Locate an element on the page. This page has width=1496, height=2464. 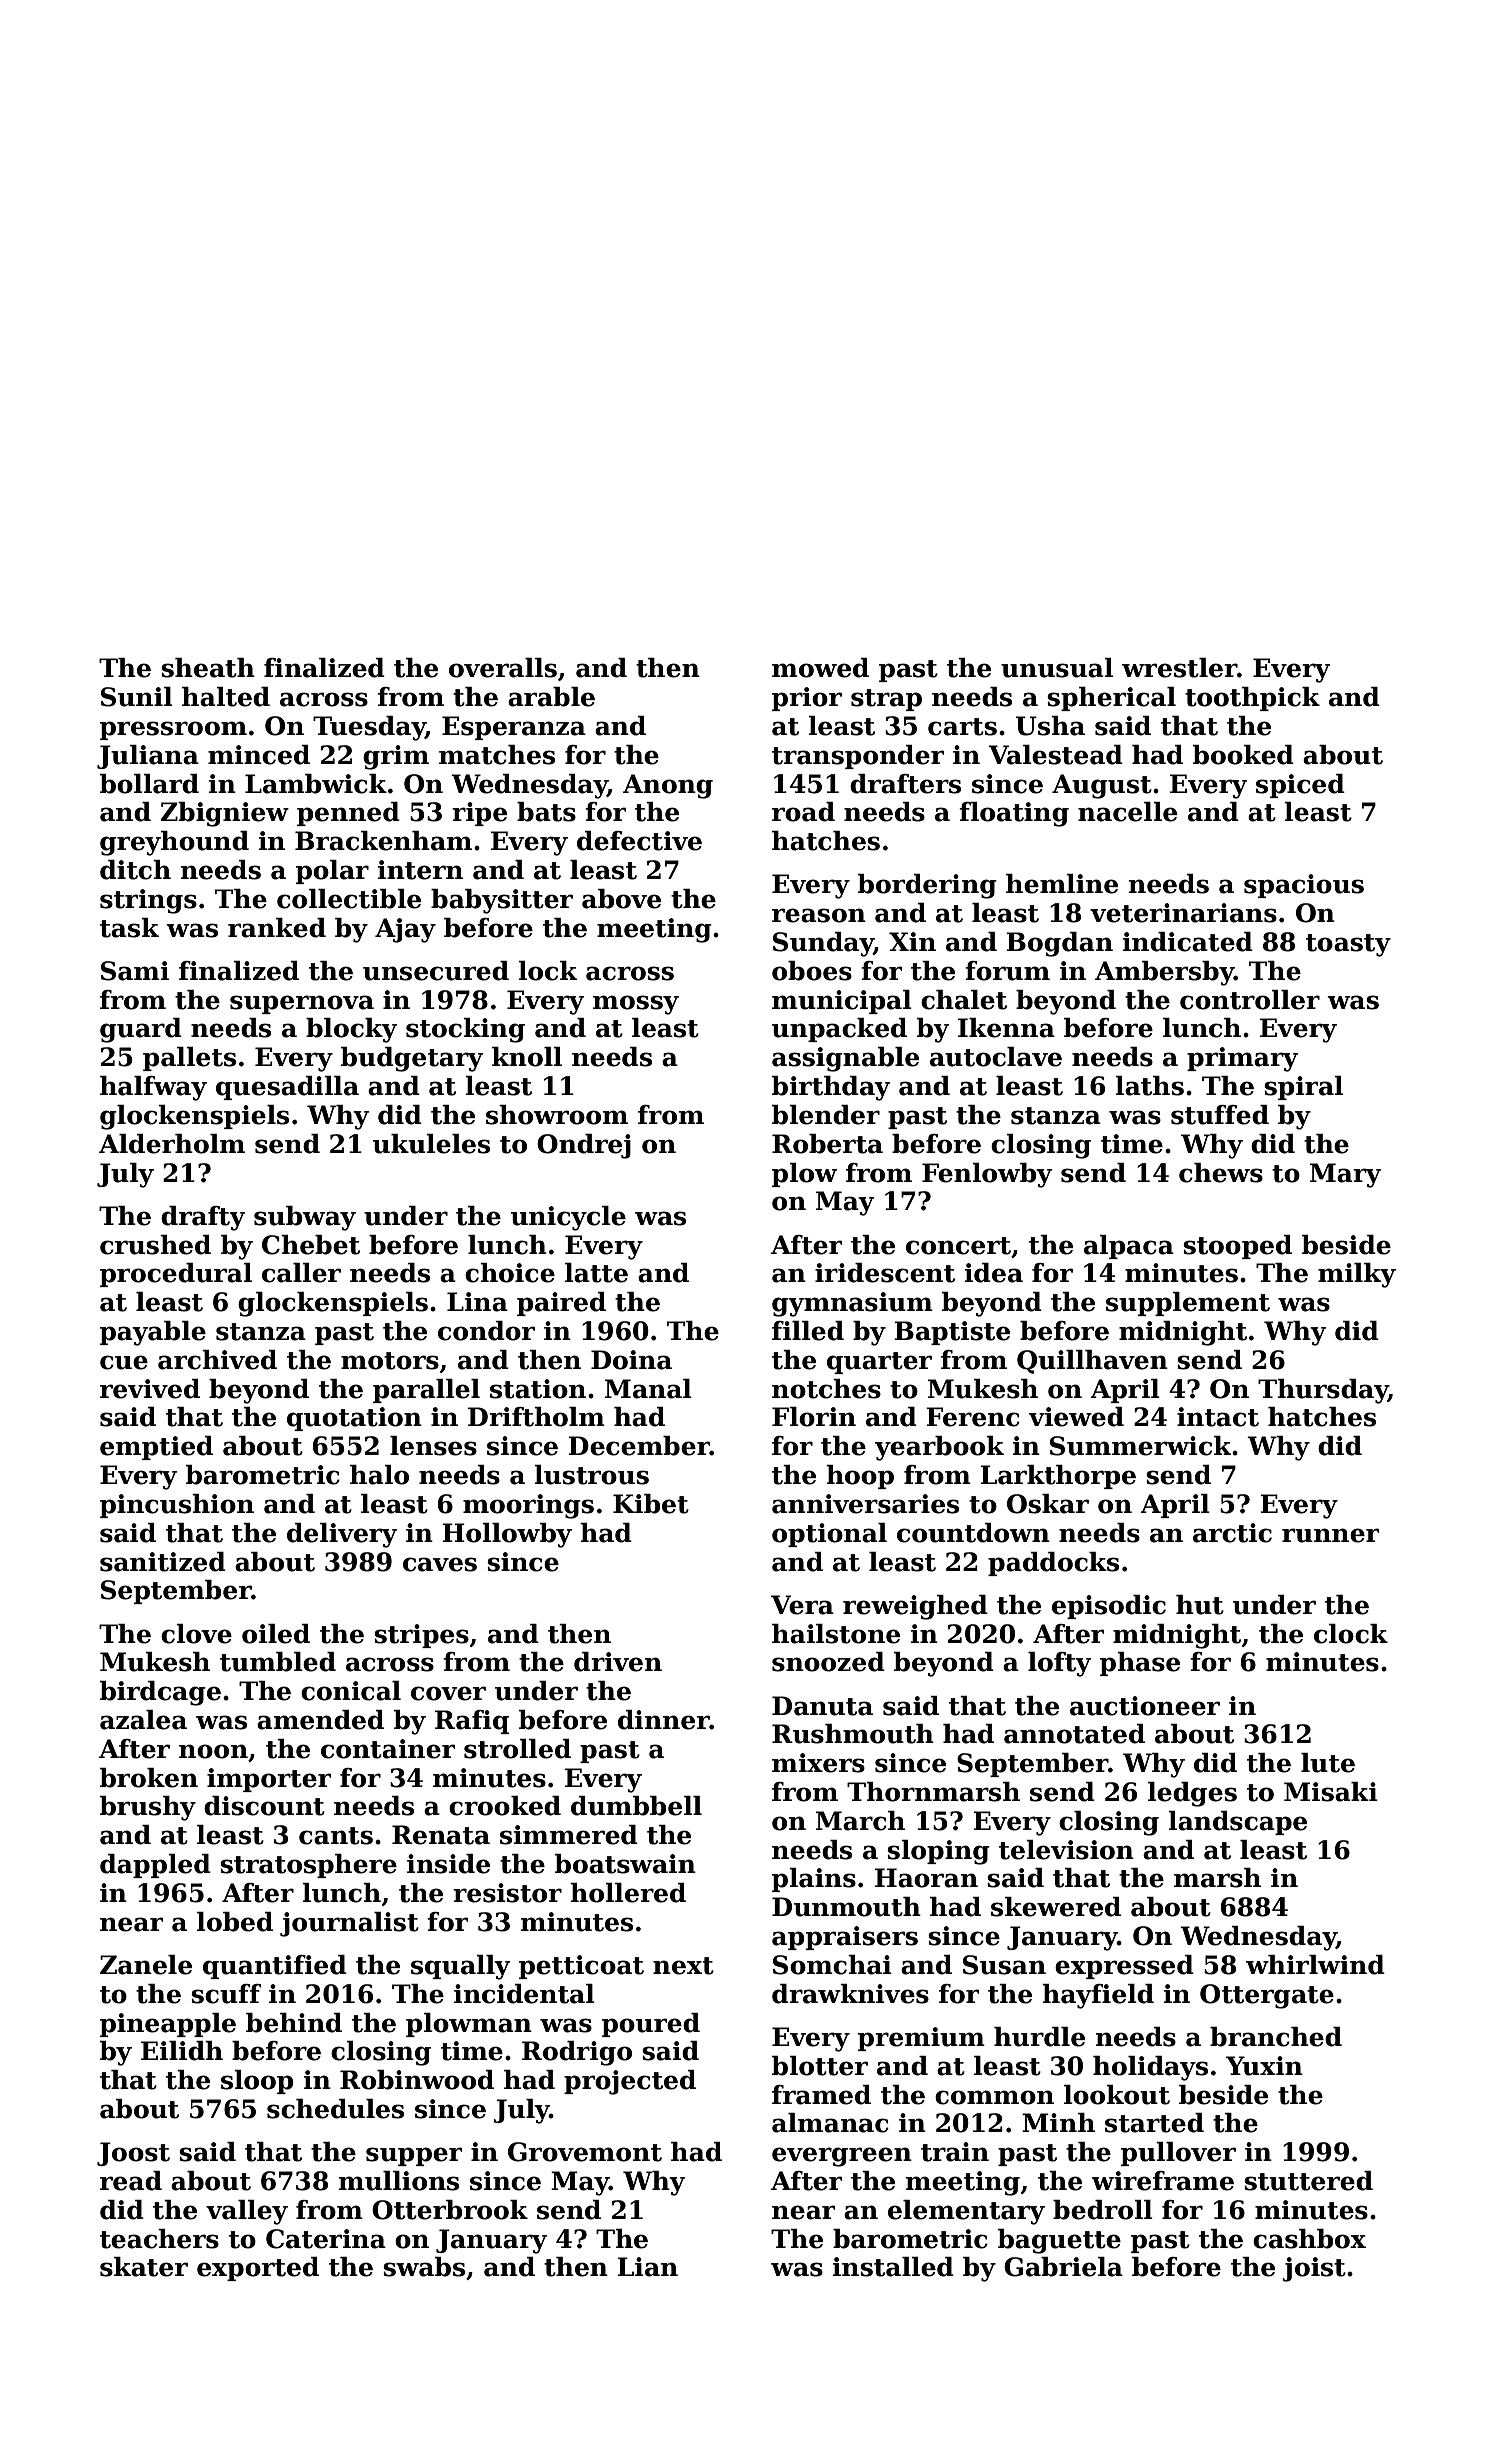
wrestler is located at coordinates (1179, 668).
